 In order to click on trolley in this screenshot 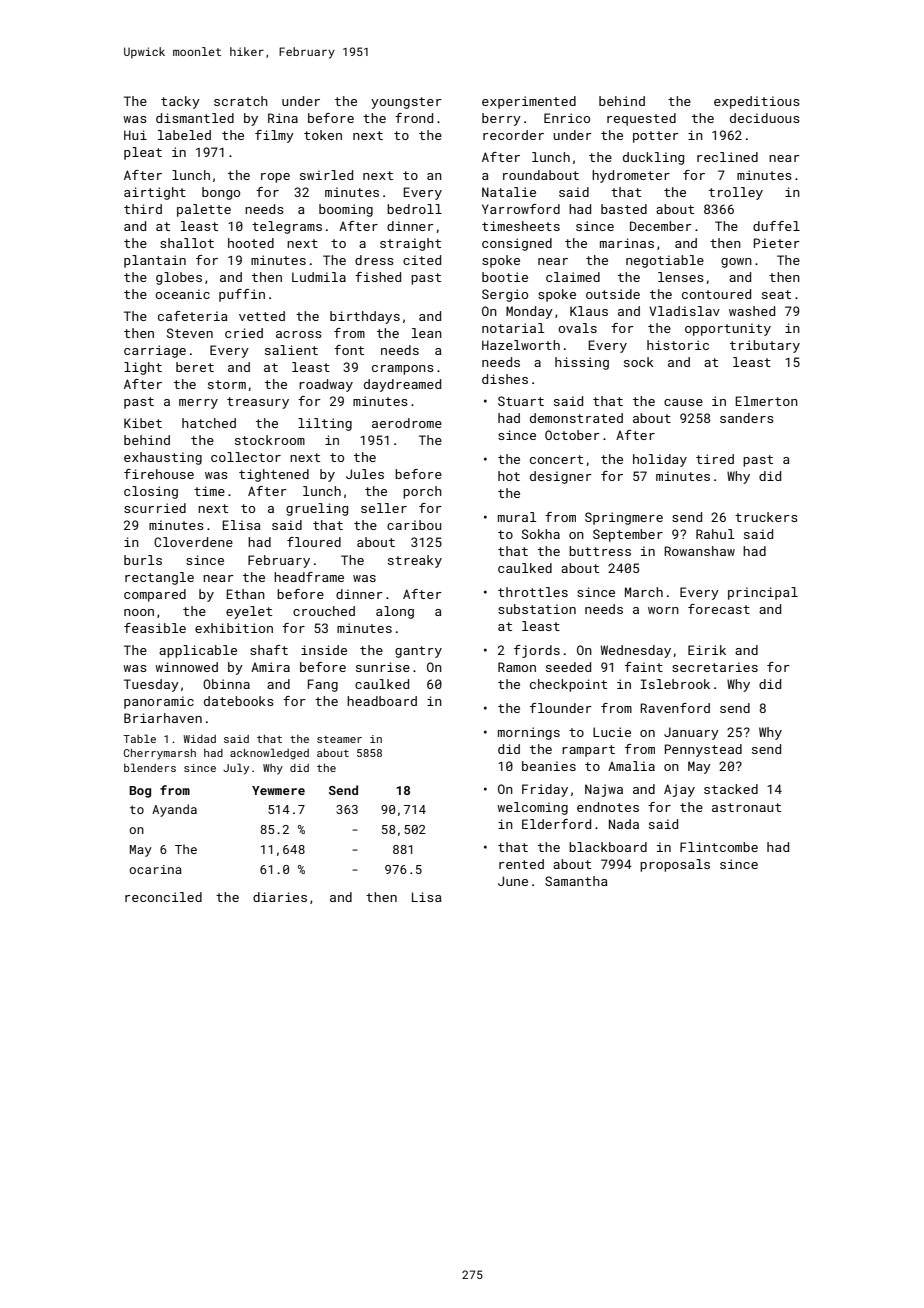, I will do `click(736, 193)`.
